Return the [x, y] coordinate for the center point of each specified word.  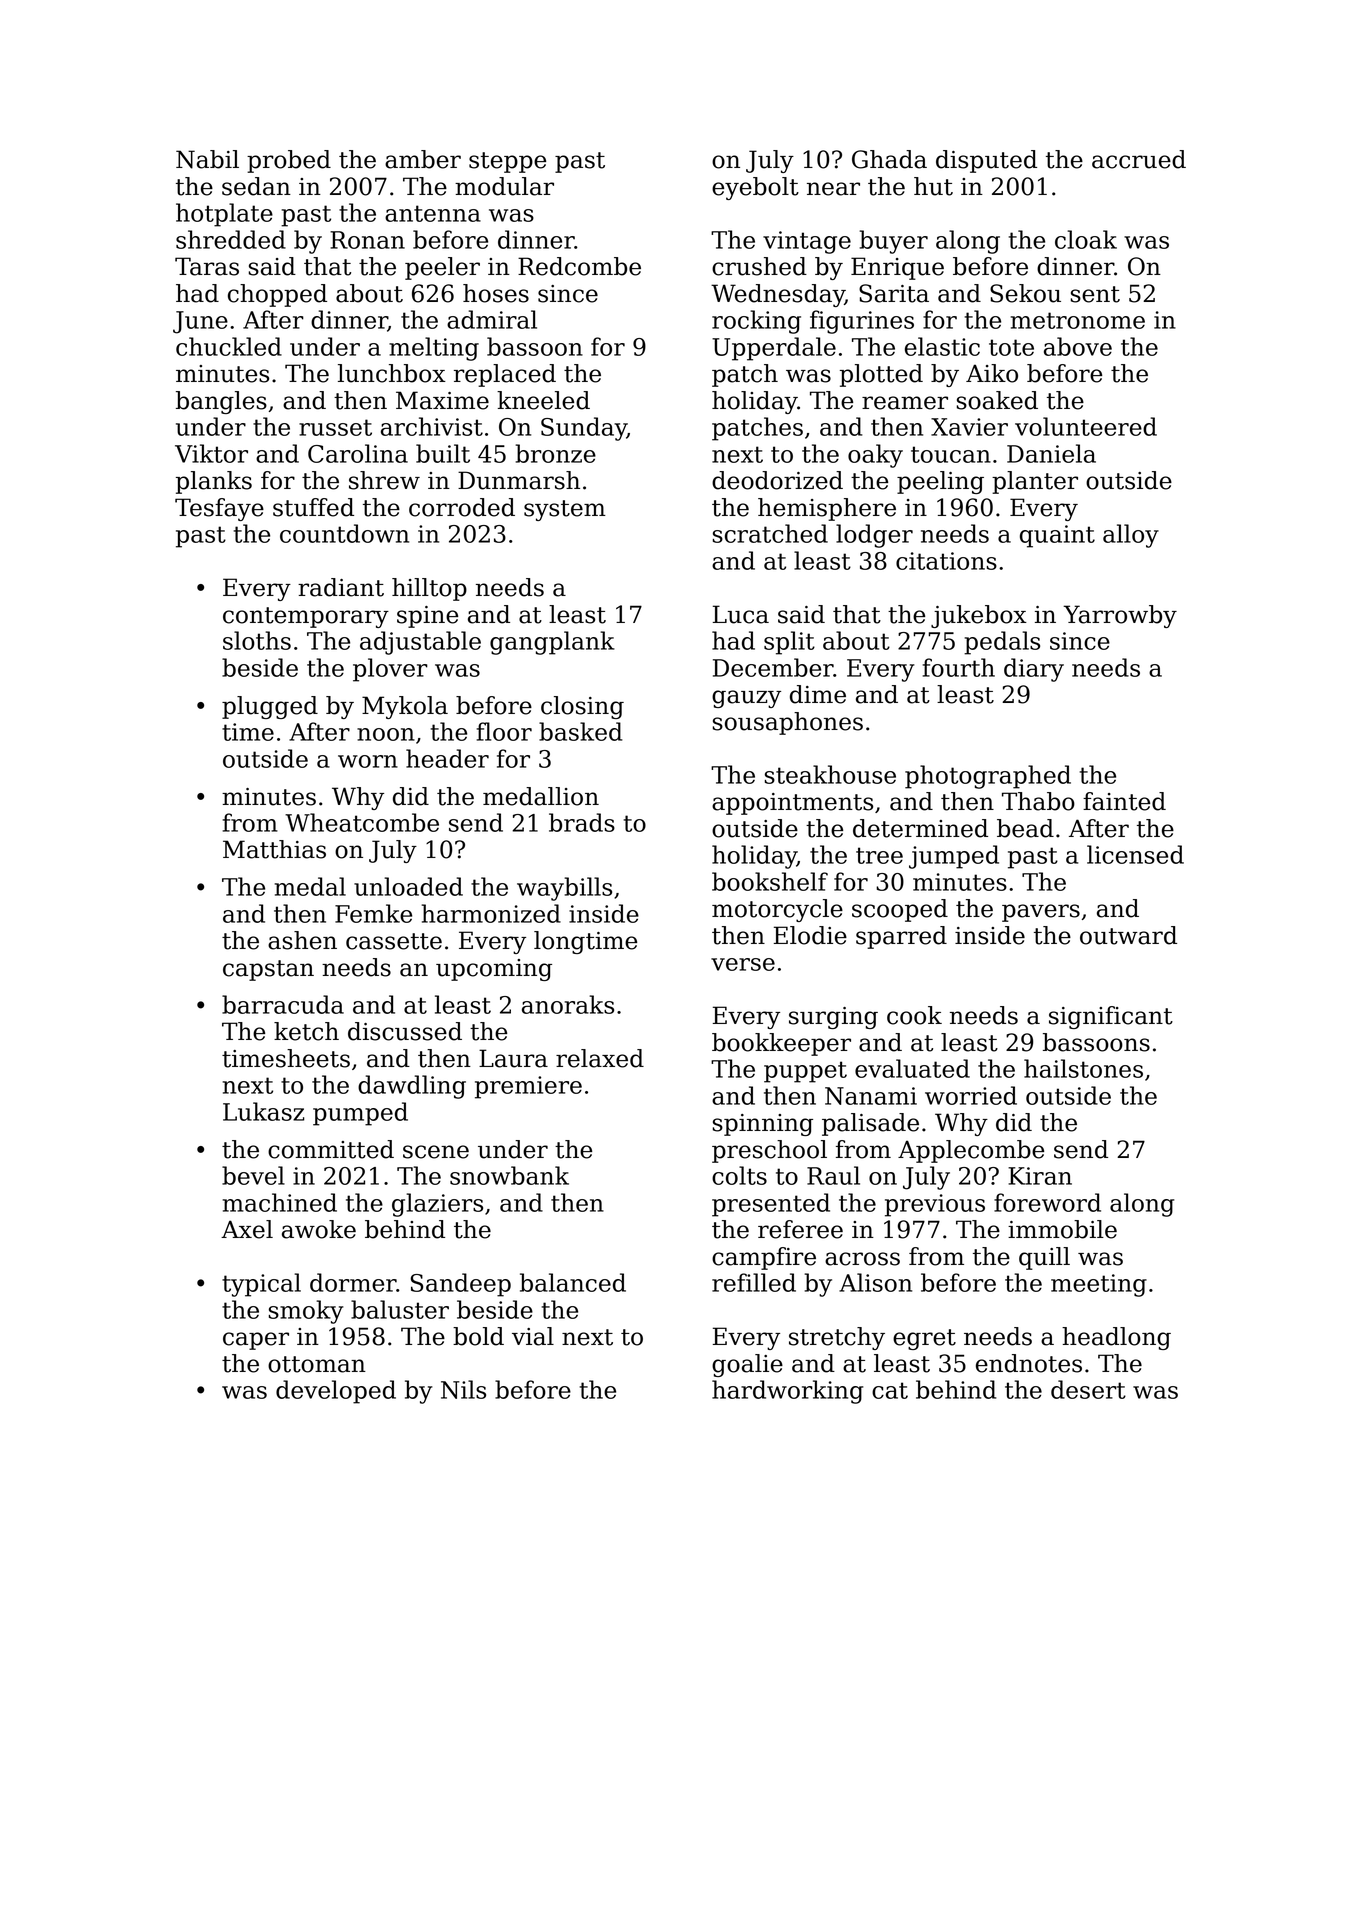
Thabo [1038, 801]
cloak [1086, 239]
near [833, 189]
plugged [270, 707]
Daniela [1051, 453]
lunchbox [392, 373]
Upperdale [774, 349]
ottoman [317, 1364]
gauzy [746, 699]
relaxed [600, 1058]
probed [289, 161]
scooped [900, 910]
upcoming [494, 970]
